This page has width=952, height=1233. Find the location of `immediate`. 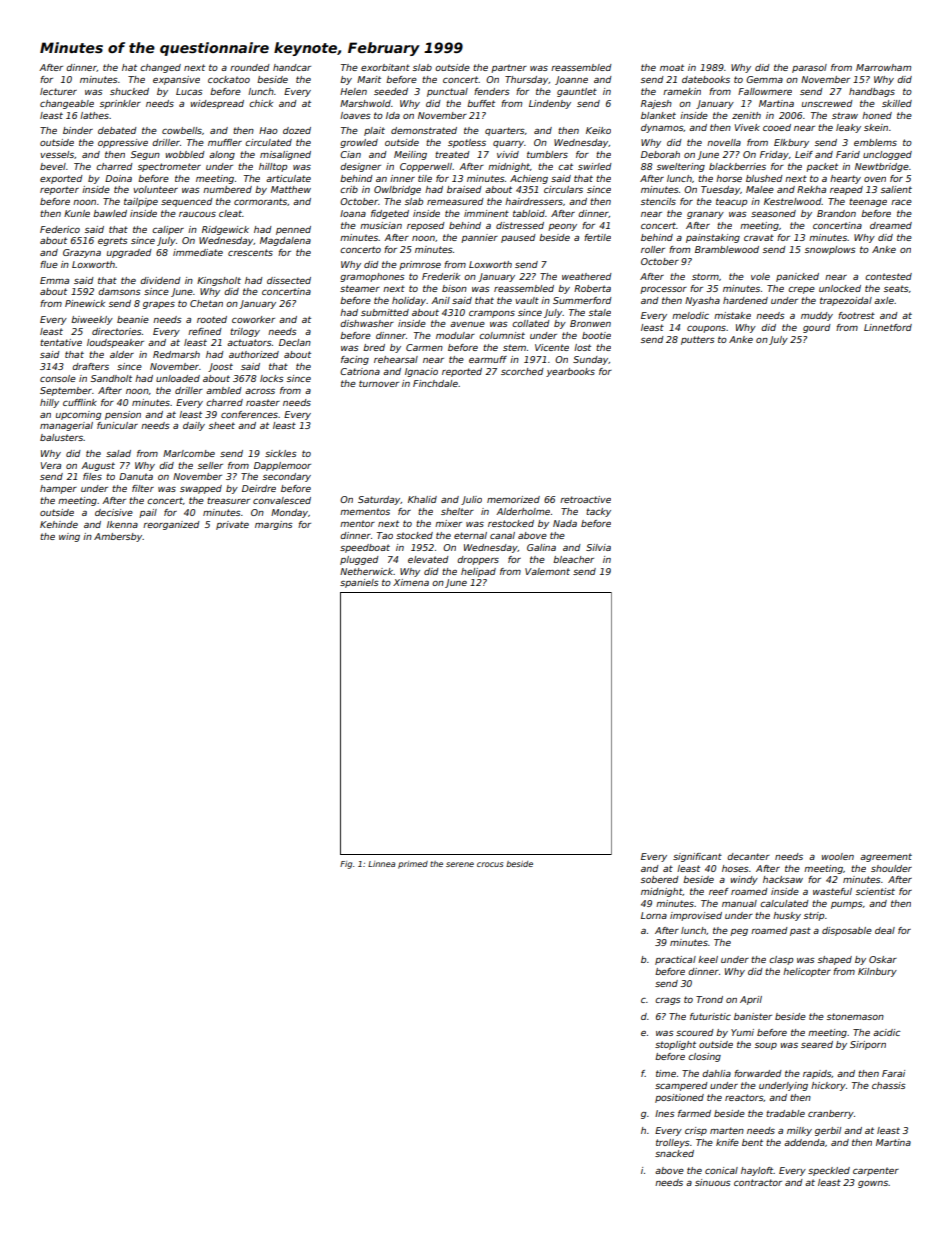

immediate is located at coordinates (198, 252).
